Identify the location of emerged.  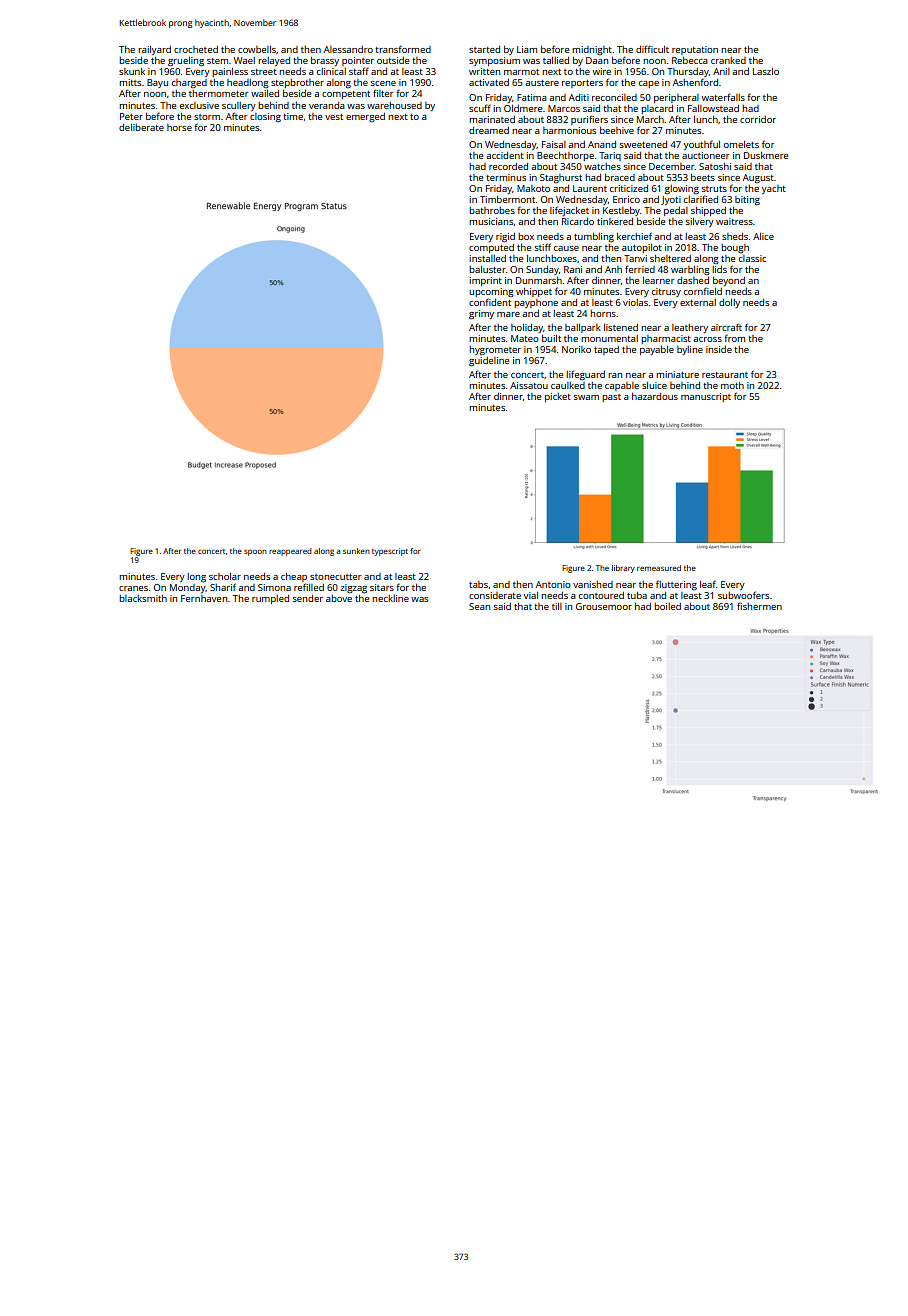
(365, 118).
